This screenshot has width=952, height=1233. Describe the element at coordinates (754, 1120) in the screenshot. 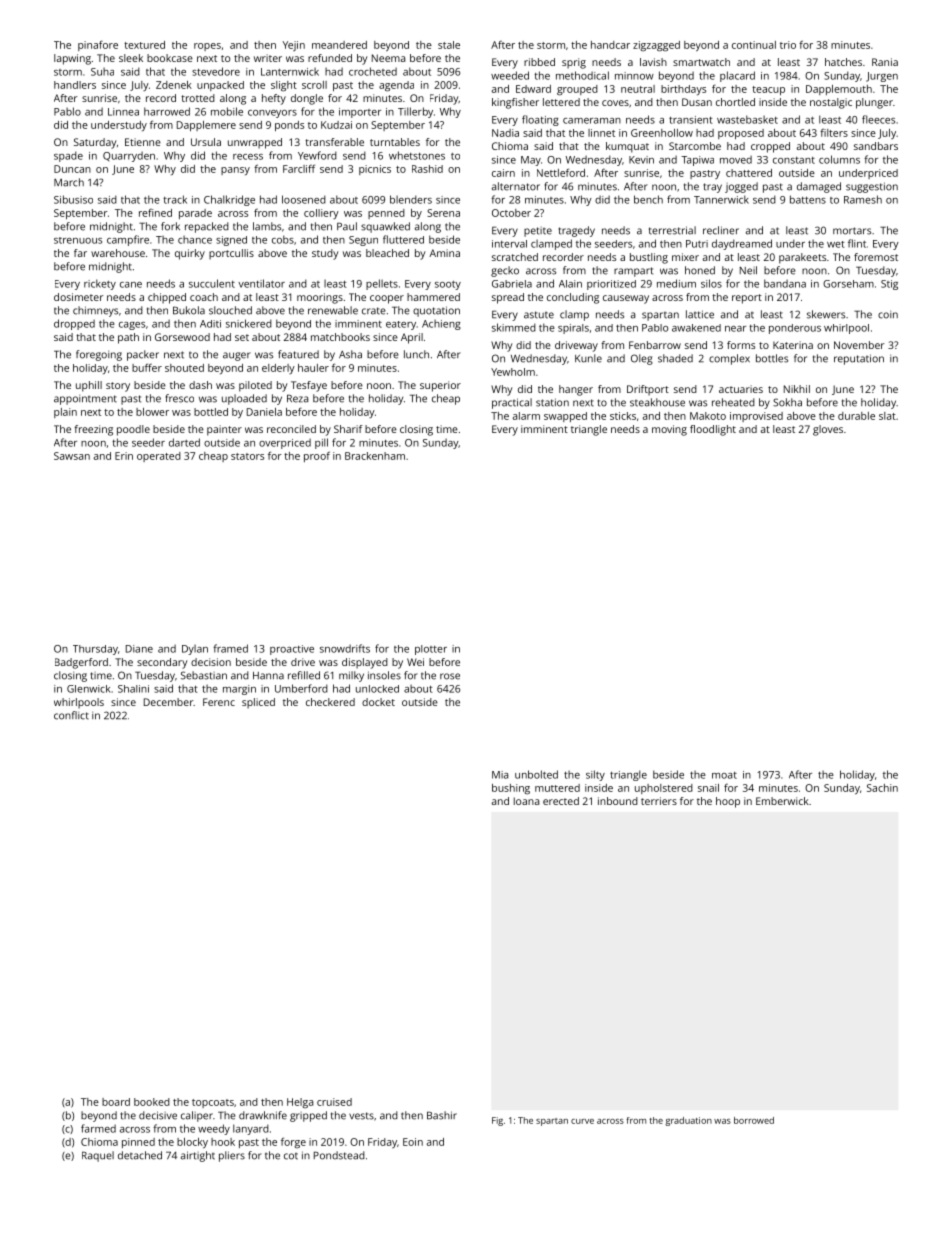

I see `borrowed` at that location.
